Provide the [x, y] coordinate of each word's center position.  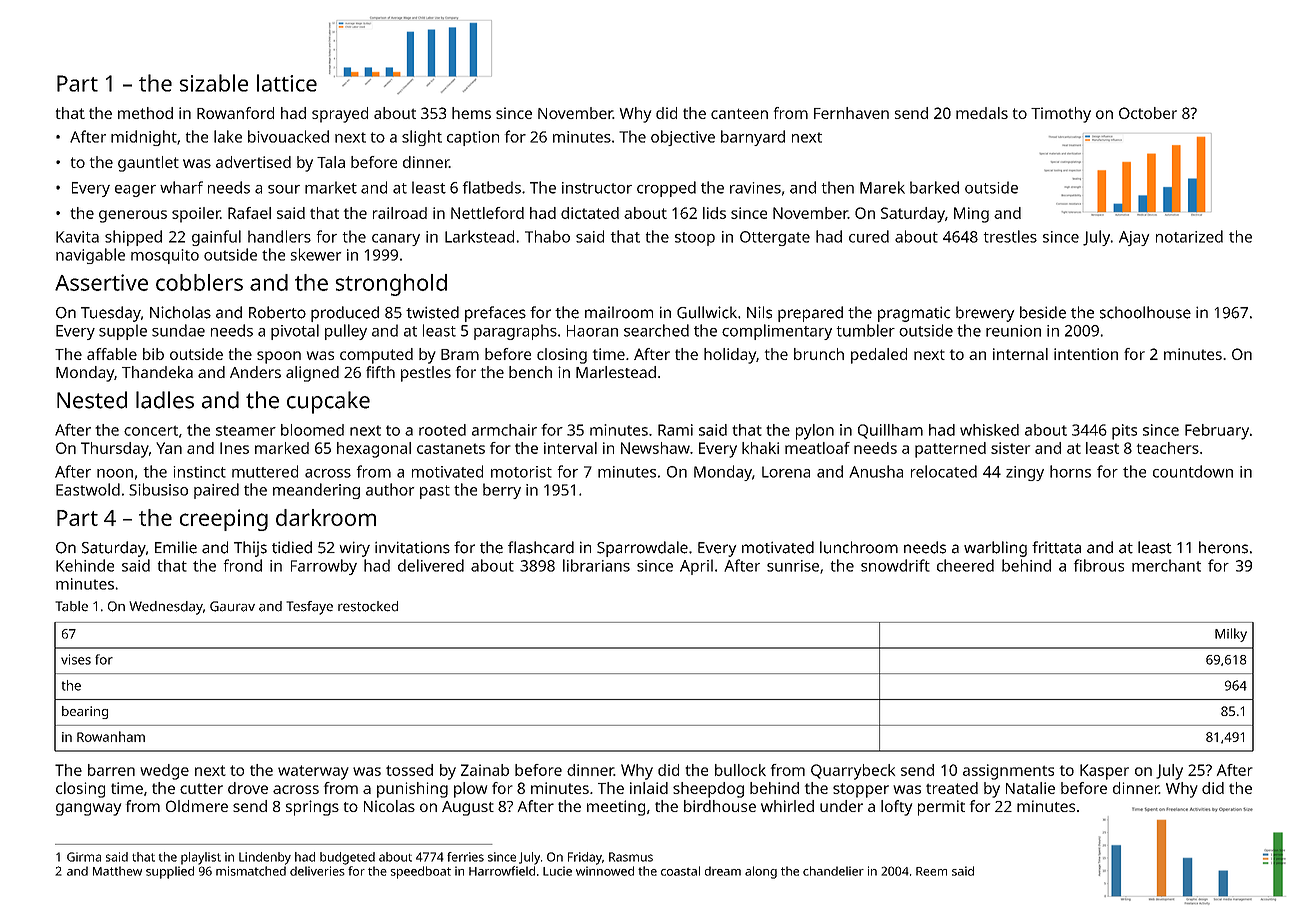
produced [345, 314]
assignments [1008, 772]
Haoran [592, 331]
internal [1020, 354]
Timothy [1061, 115]
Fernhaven [851, 113]
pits [1124, 432]
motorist [521, 472]
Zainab [485, 770]
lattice [287, 83]
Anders [255, 372]
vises [76, 659]
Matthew [117, 871]
